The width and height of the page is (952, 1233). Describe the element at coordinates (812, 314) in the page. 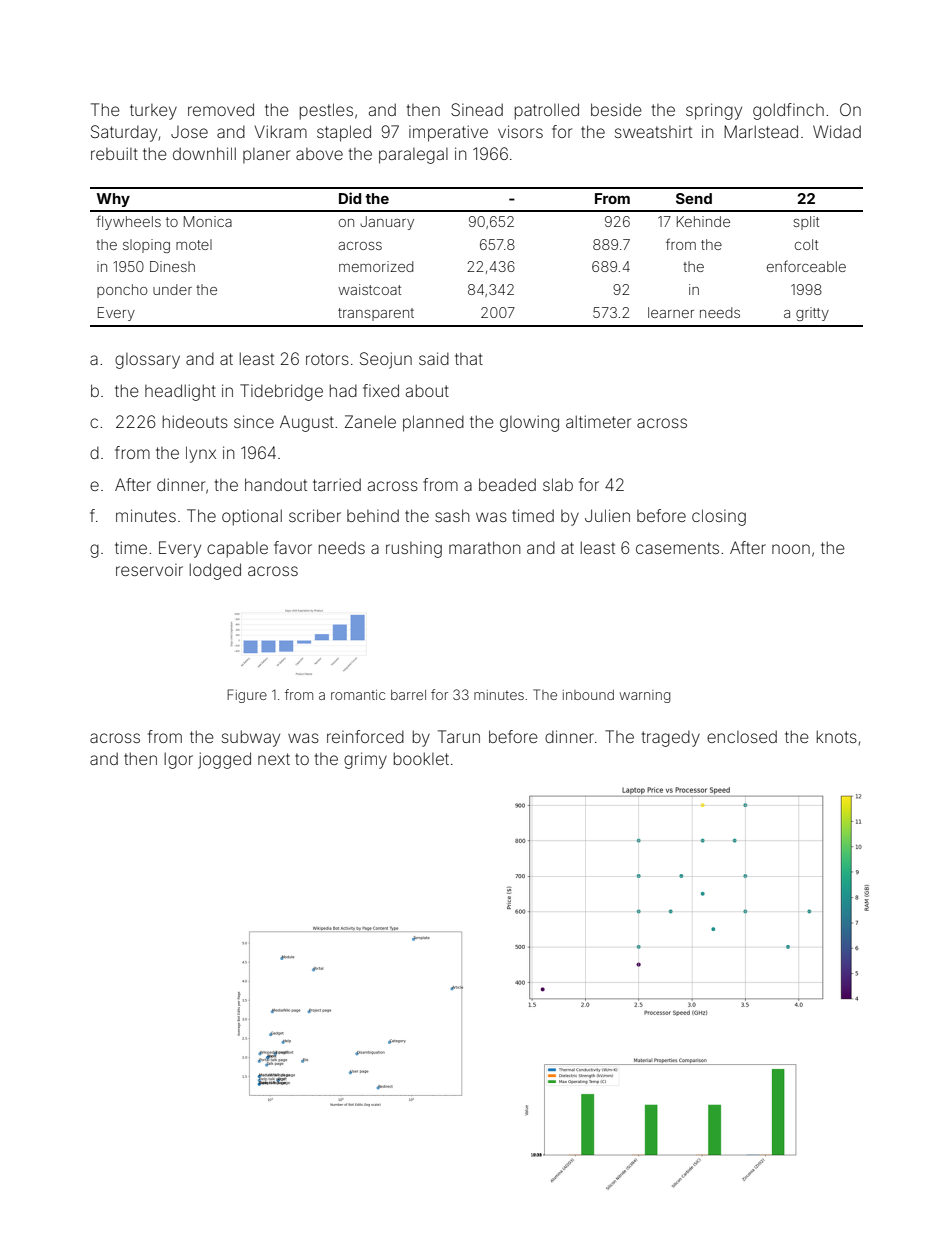

I see `gritty` at that location.
